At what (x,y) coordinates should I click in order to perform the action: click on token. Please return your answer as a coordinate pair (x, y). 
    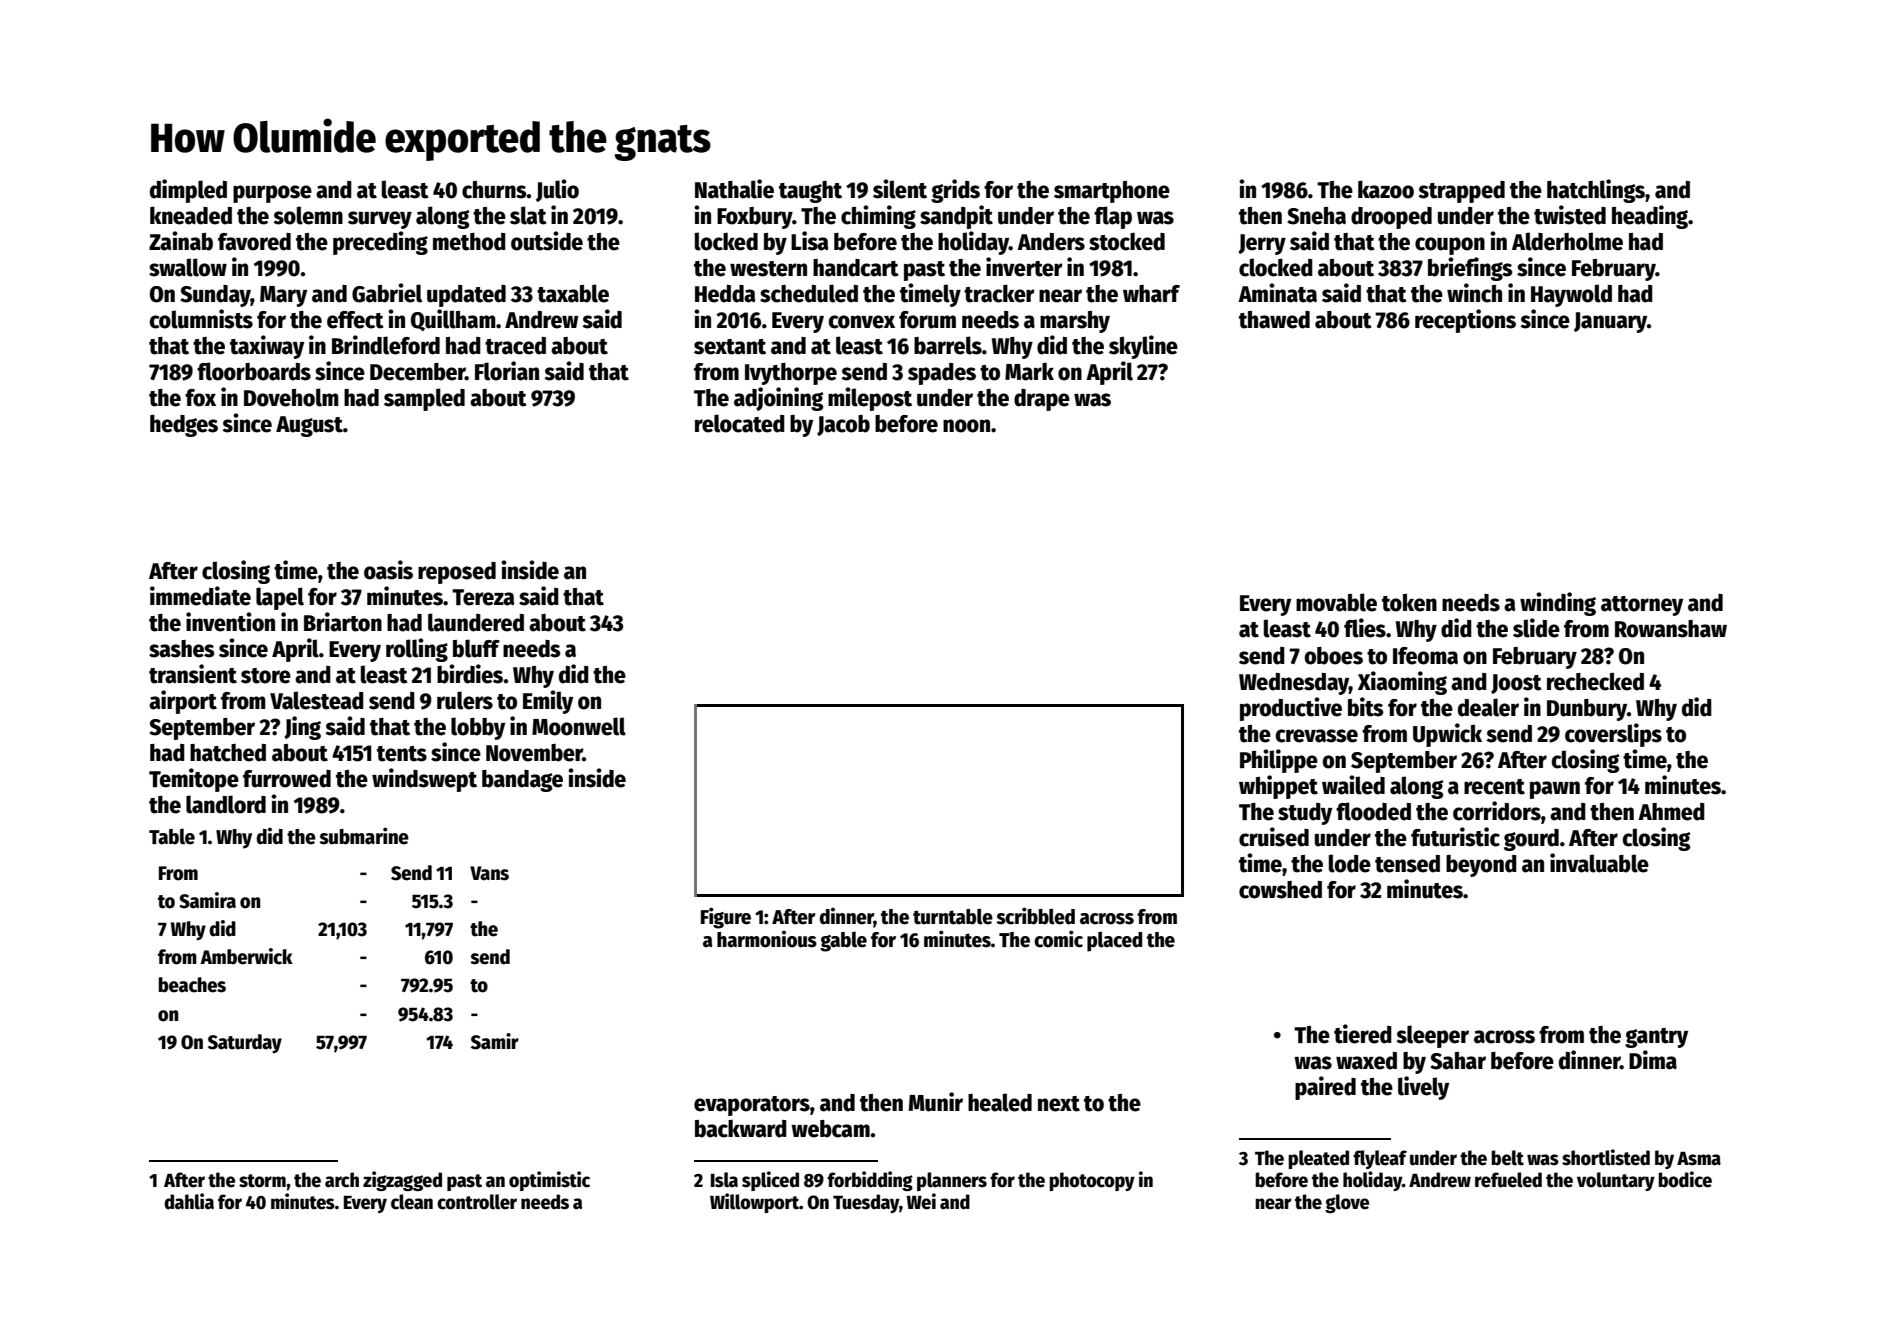
    Looking at the image, I should click on (1409, 602).
